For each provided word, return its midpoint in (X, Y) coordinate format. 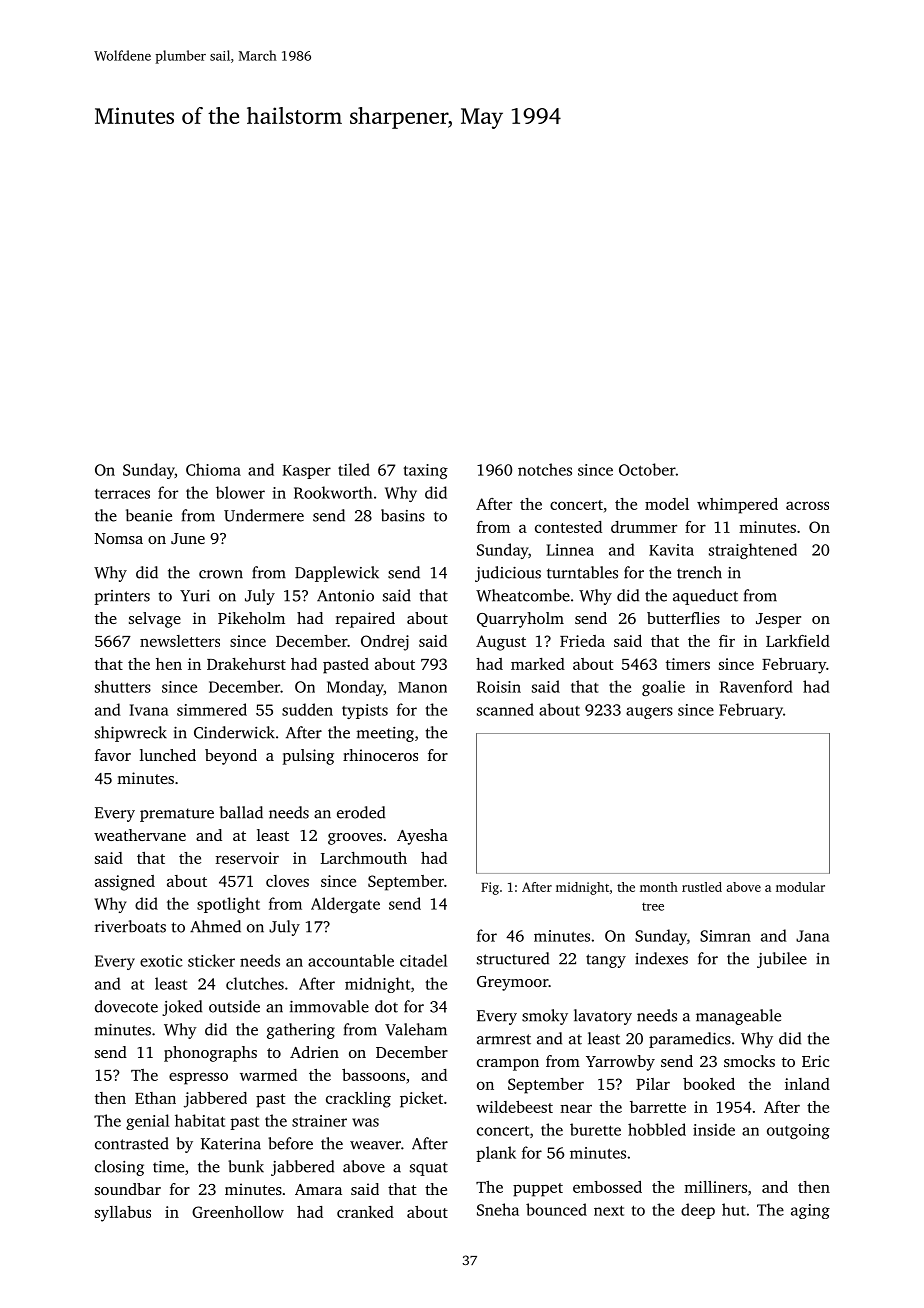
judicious (508, 574)
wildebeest (514, 1107)
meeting (385, 734)
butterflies (683, 618)
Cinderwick (234, 732)
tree (653, 906)
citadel (423, 960)
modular (800, 887)
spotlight (228, 905)
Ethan (155, 1098)
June (188, 538)
